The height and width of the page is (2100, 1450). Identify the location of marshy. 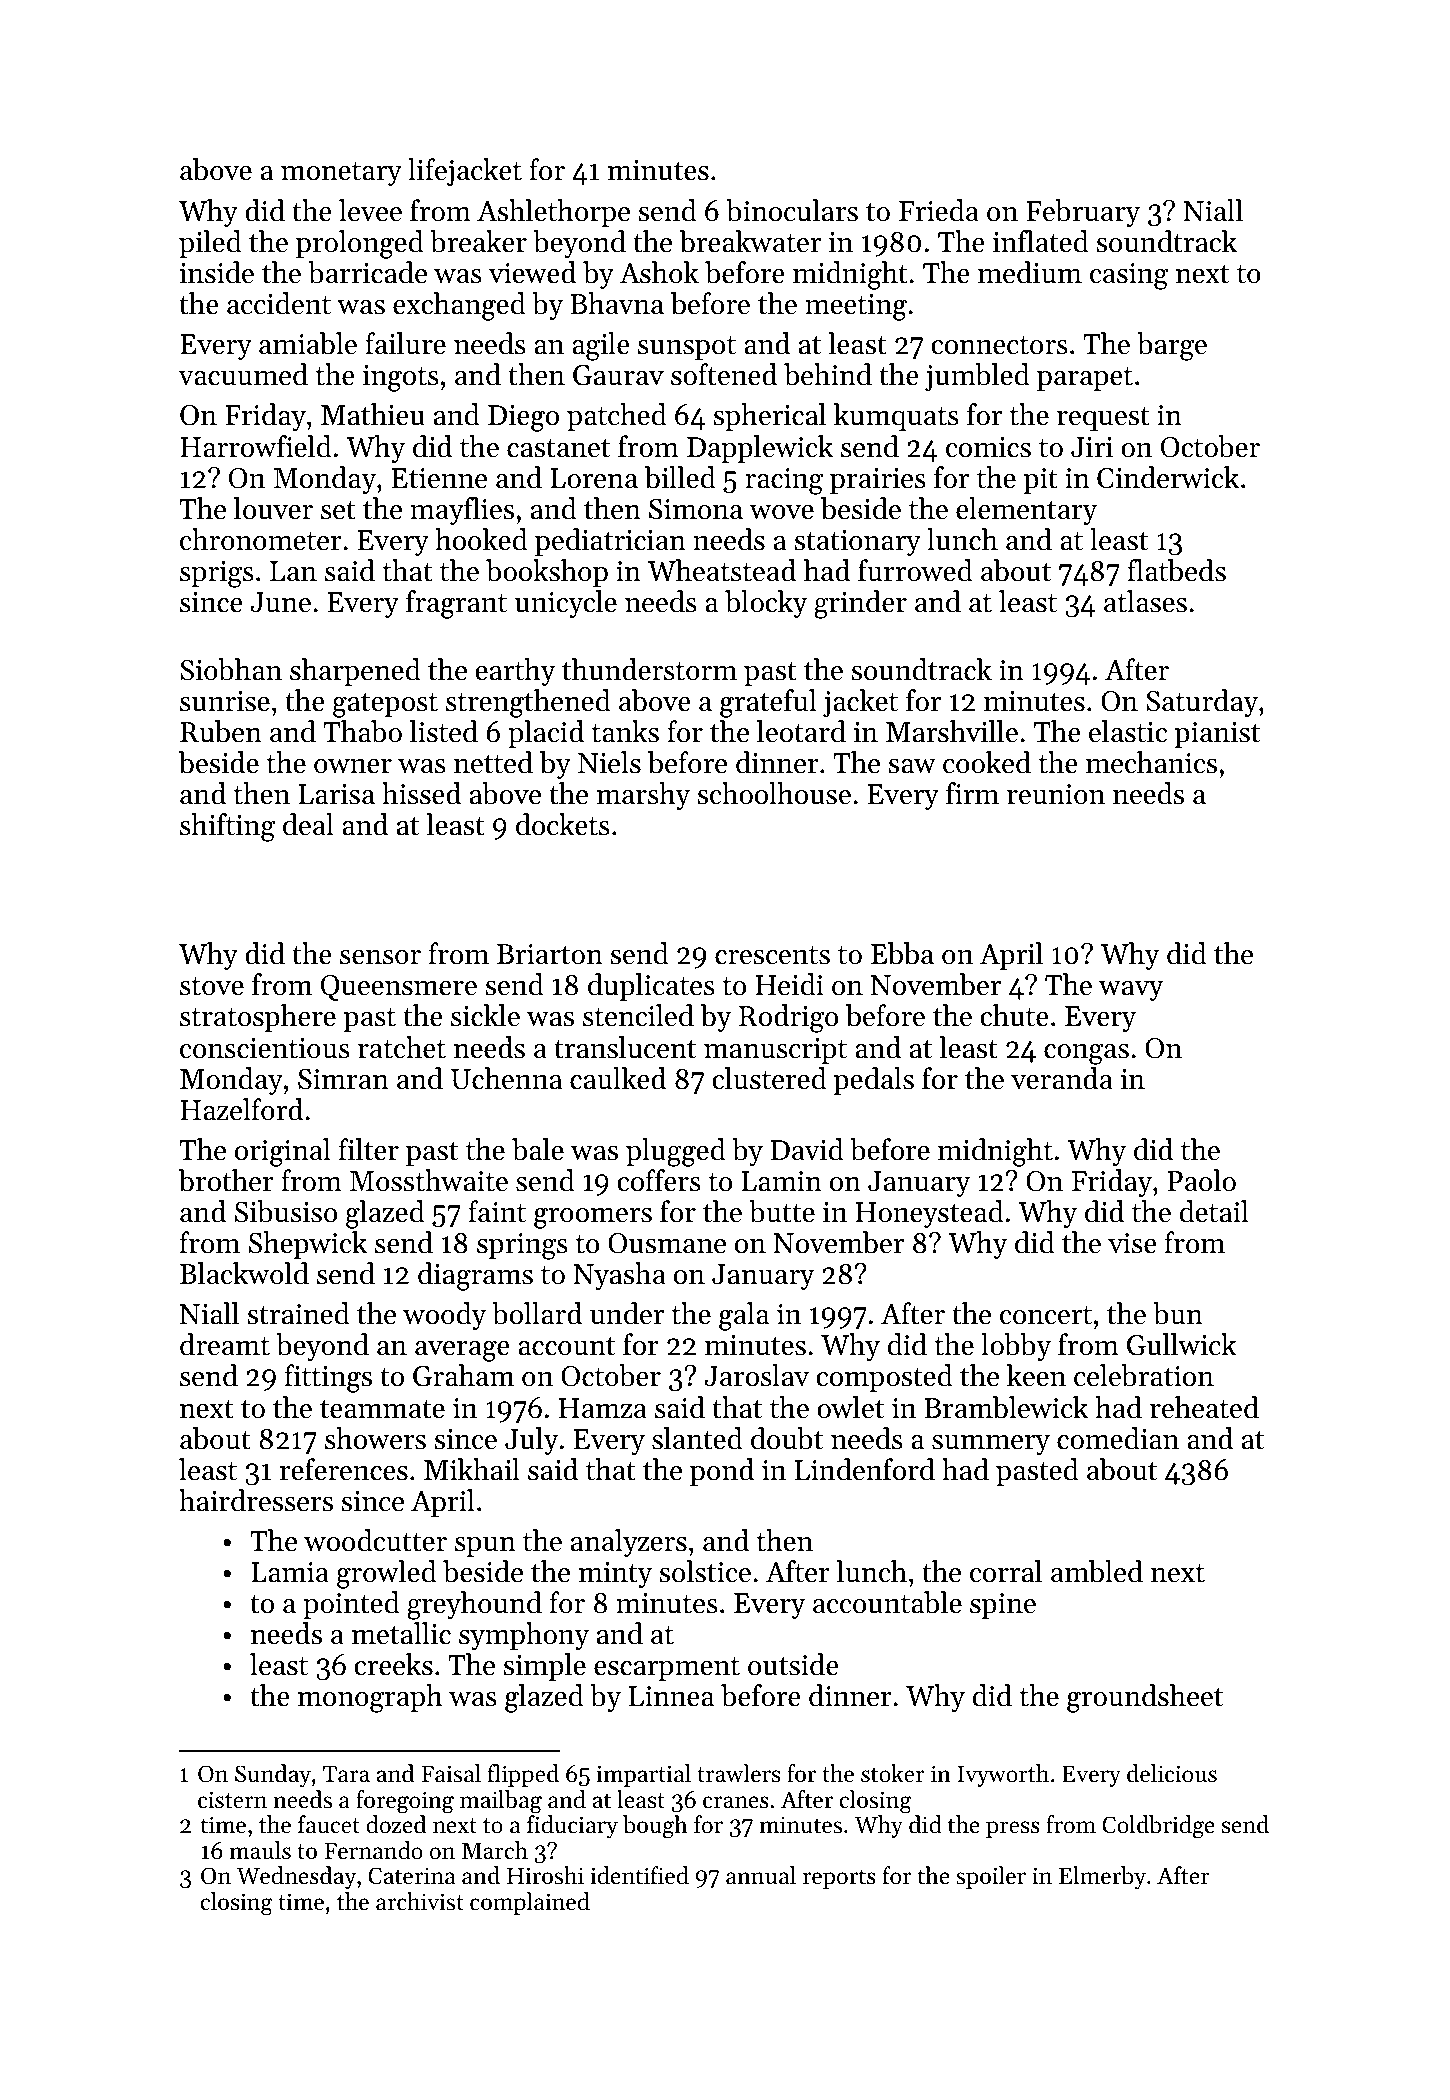
(643, 796).
